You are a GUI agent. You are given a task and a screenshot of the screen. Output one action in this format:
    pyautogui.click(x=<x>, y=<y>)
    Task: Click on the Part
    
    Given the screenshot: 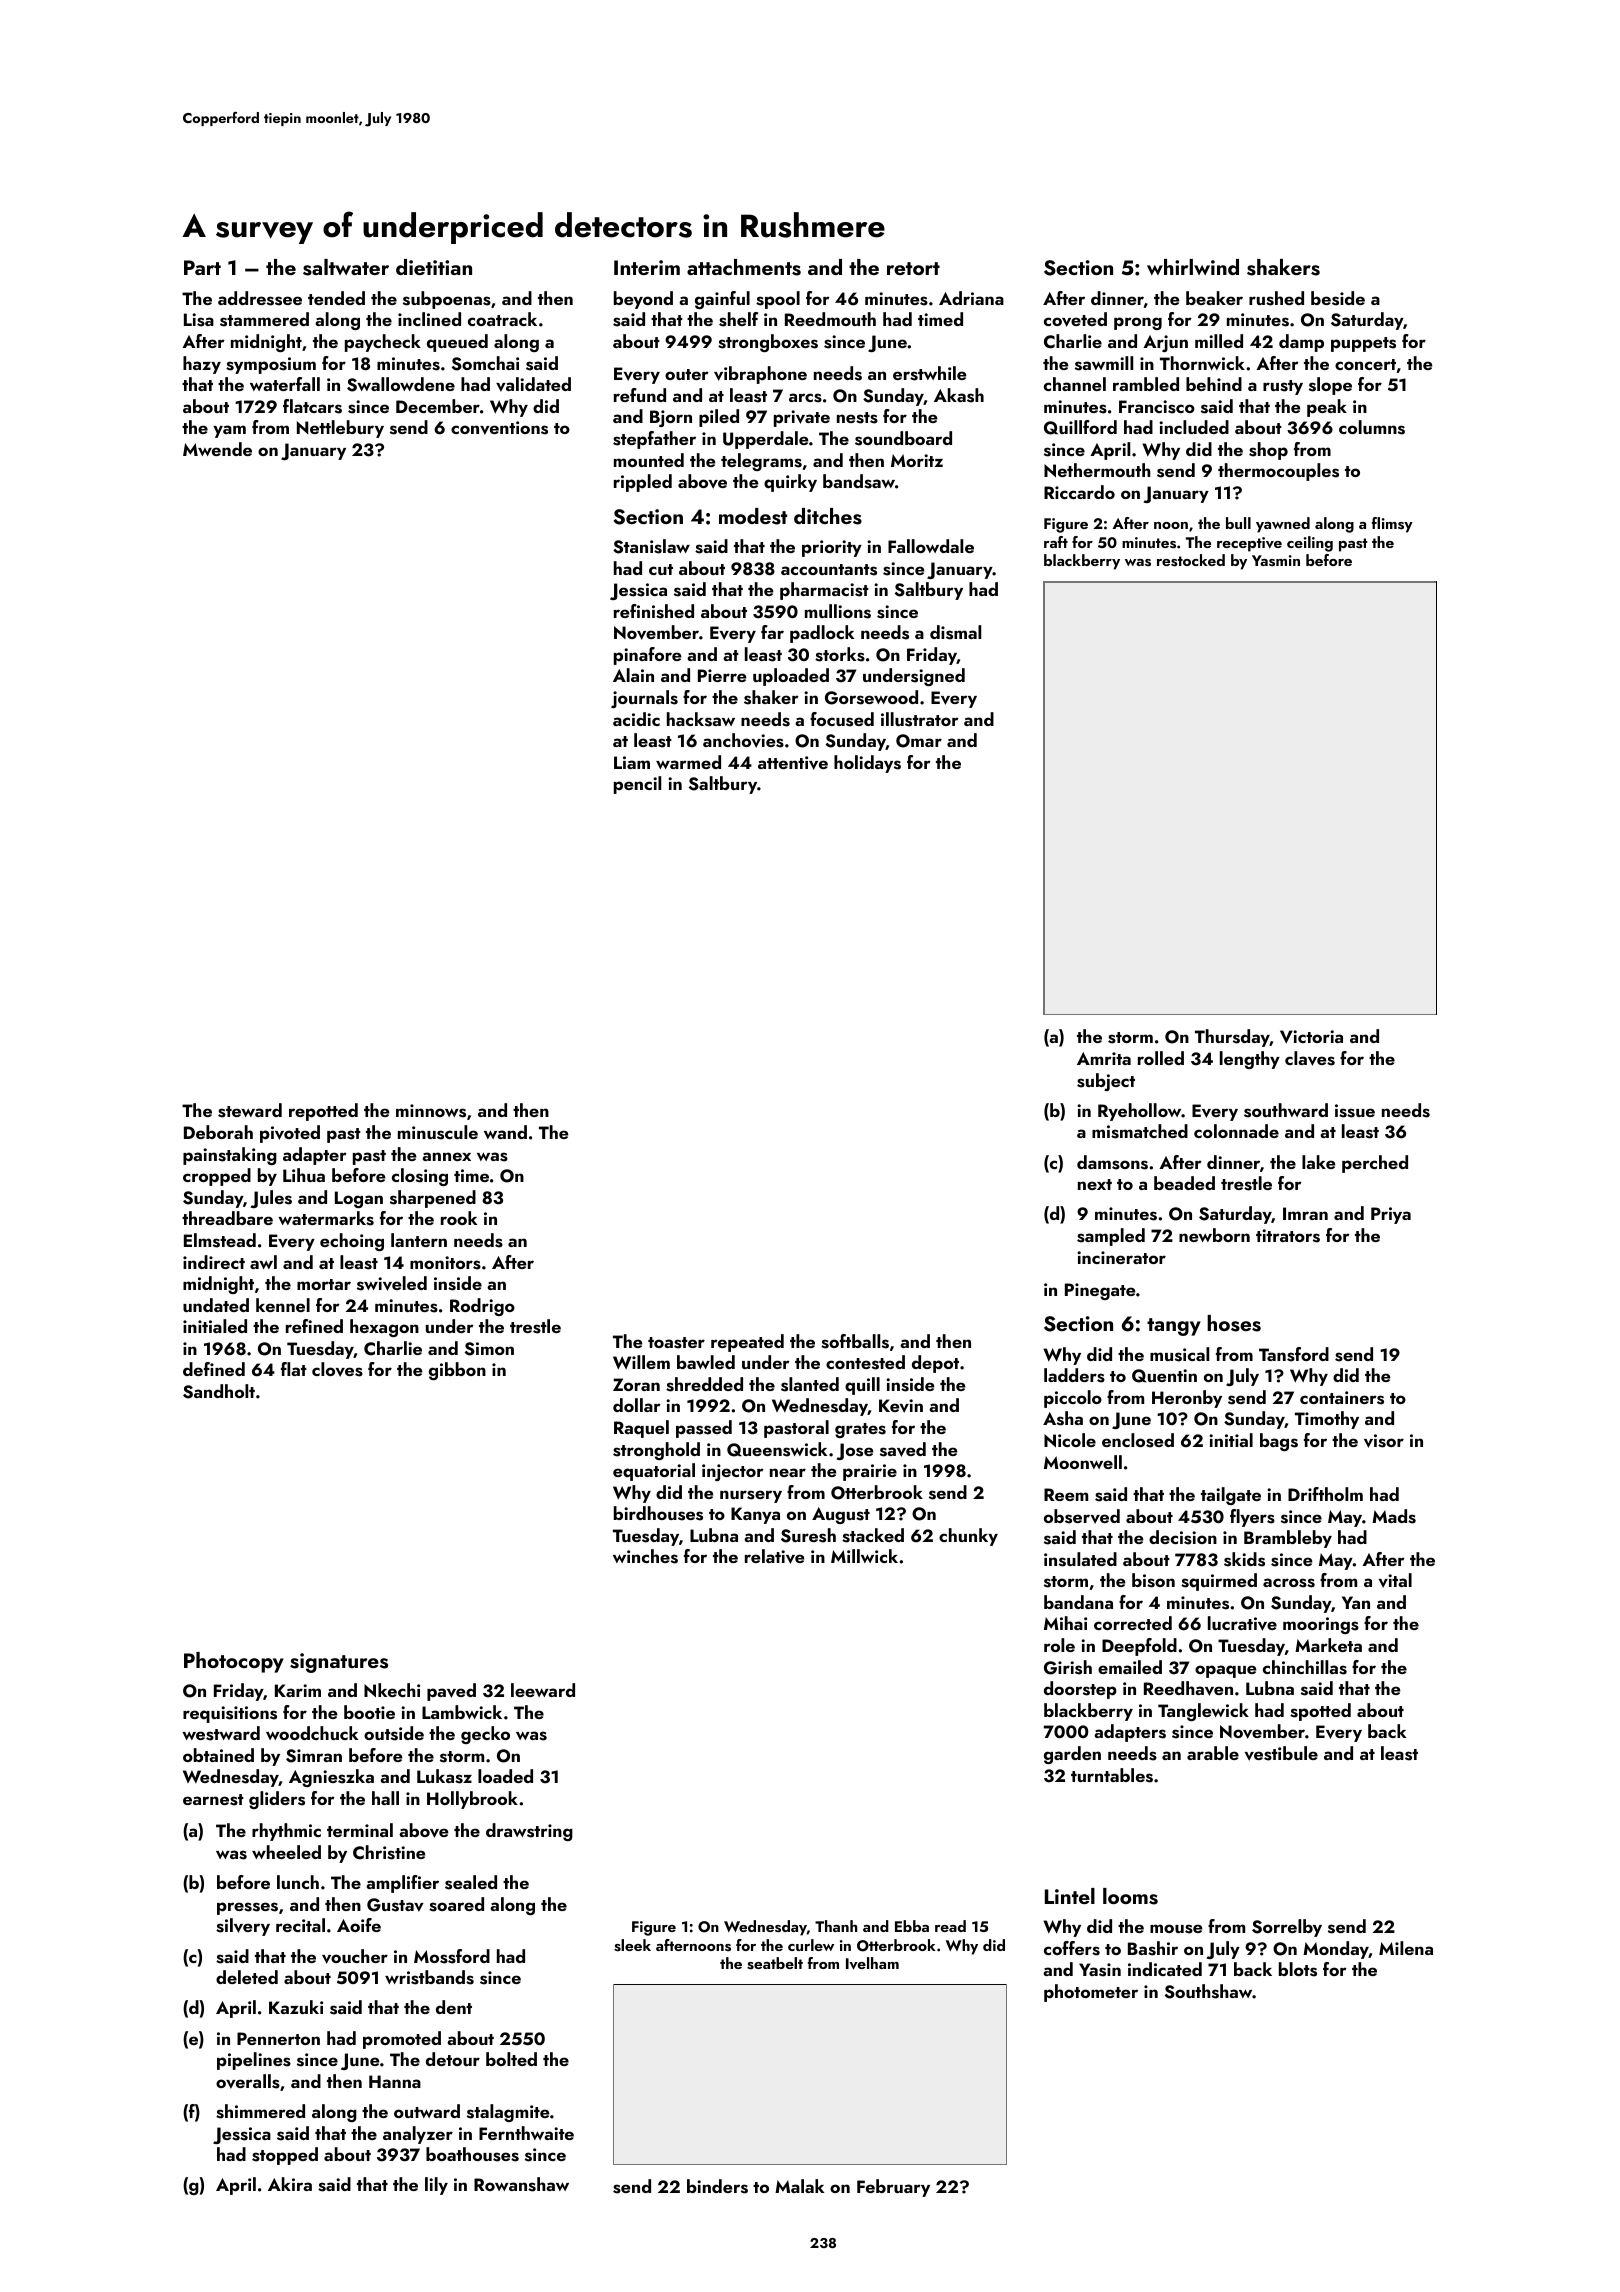 What is the action you would take?
    pyautogui.click(x=202, y=267)
